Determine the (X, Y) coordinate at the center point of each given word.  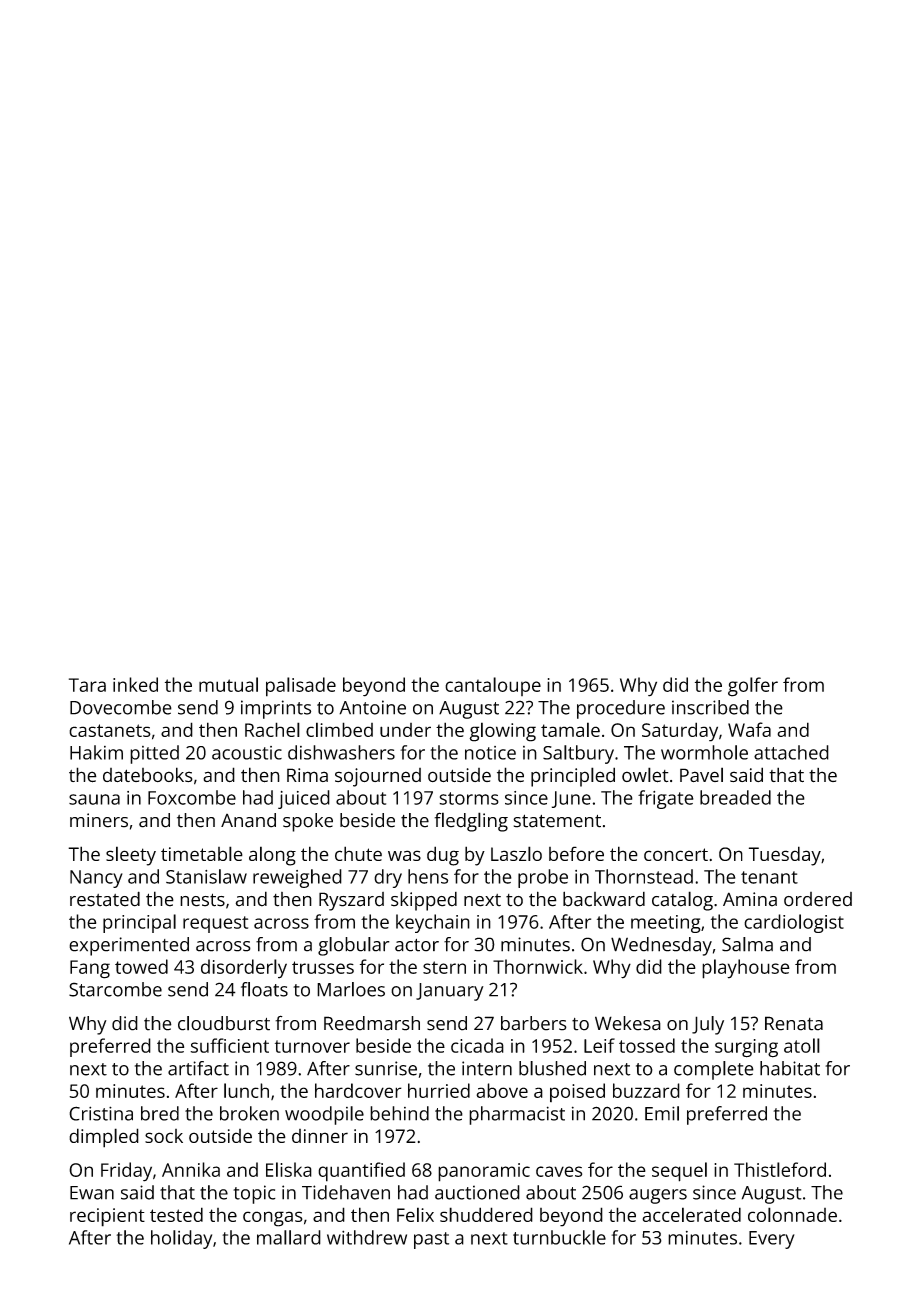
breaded (735, 797)
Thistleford (780, 1169)
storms (469, 798)
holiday (181, 1239)
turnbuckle (559, 1237)
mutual (228, 684)
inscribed (710, 707)
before (576, 853)
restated (105, 899)
